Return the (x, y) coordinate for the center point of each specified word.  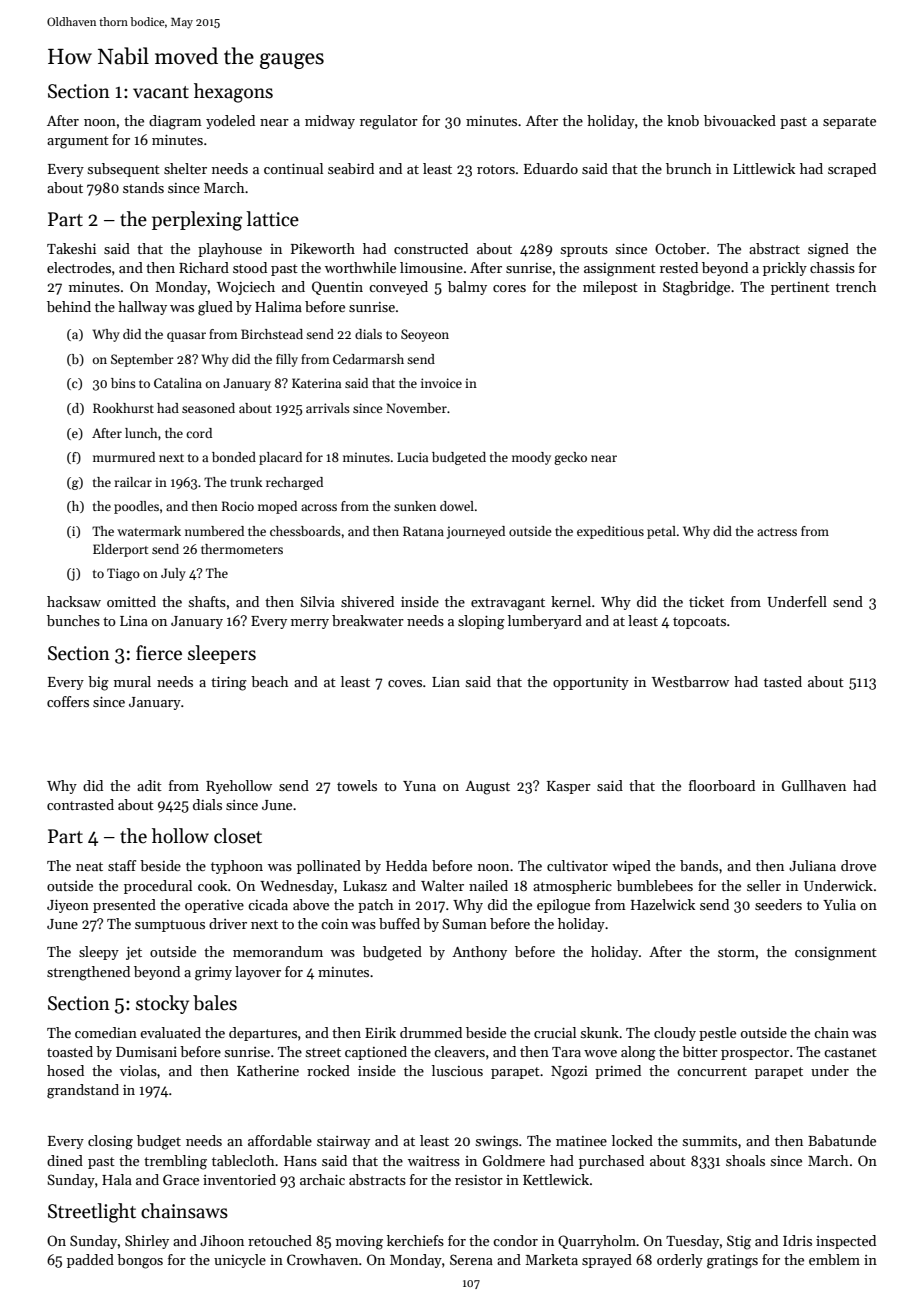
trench (856, 286)
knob (683, 120)
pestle (717, 1034)
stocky (162, 1004)
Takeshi (71, 248)
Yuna (419, 786)
